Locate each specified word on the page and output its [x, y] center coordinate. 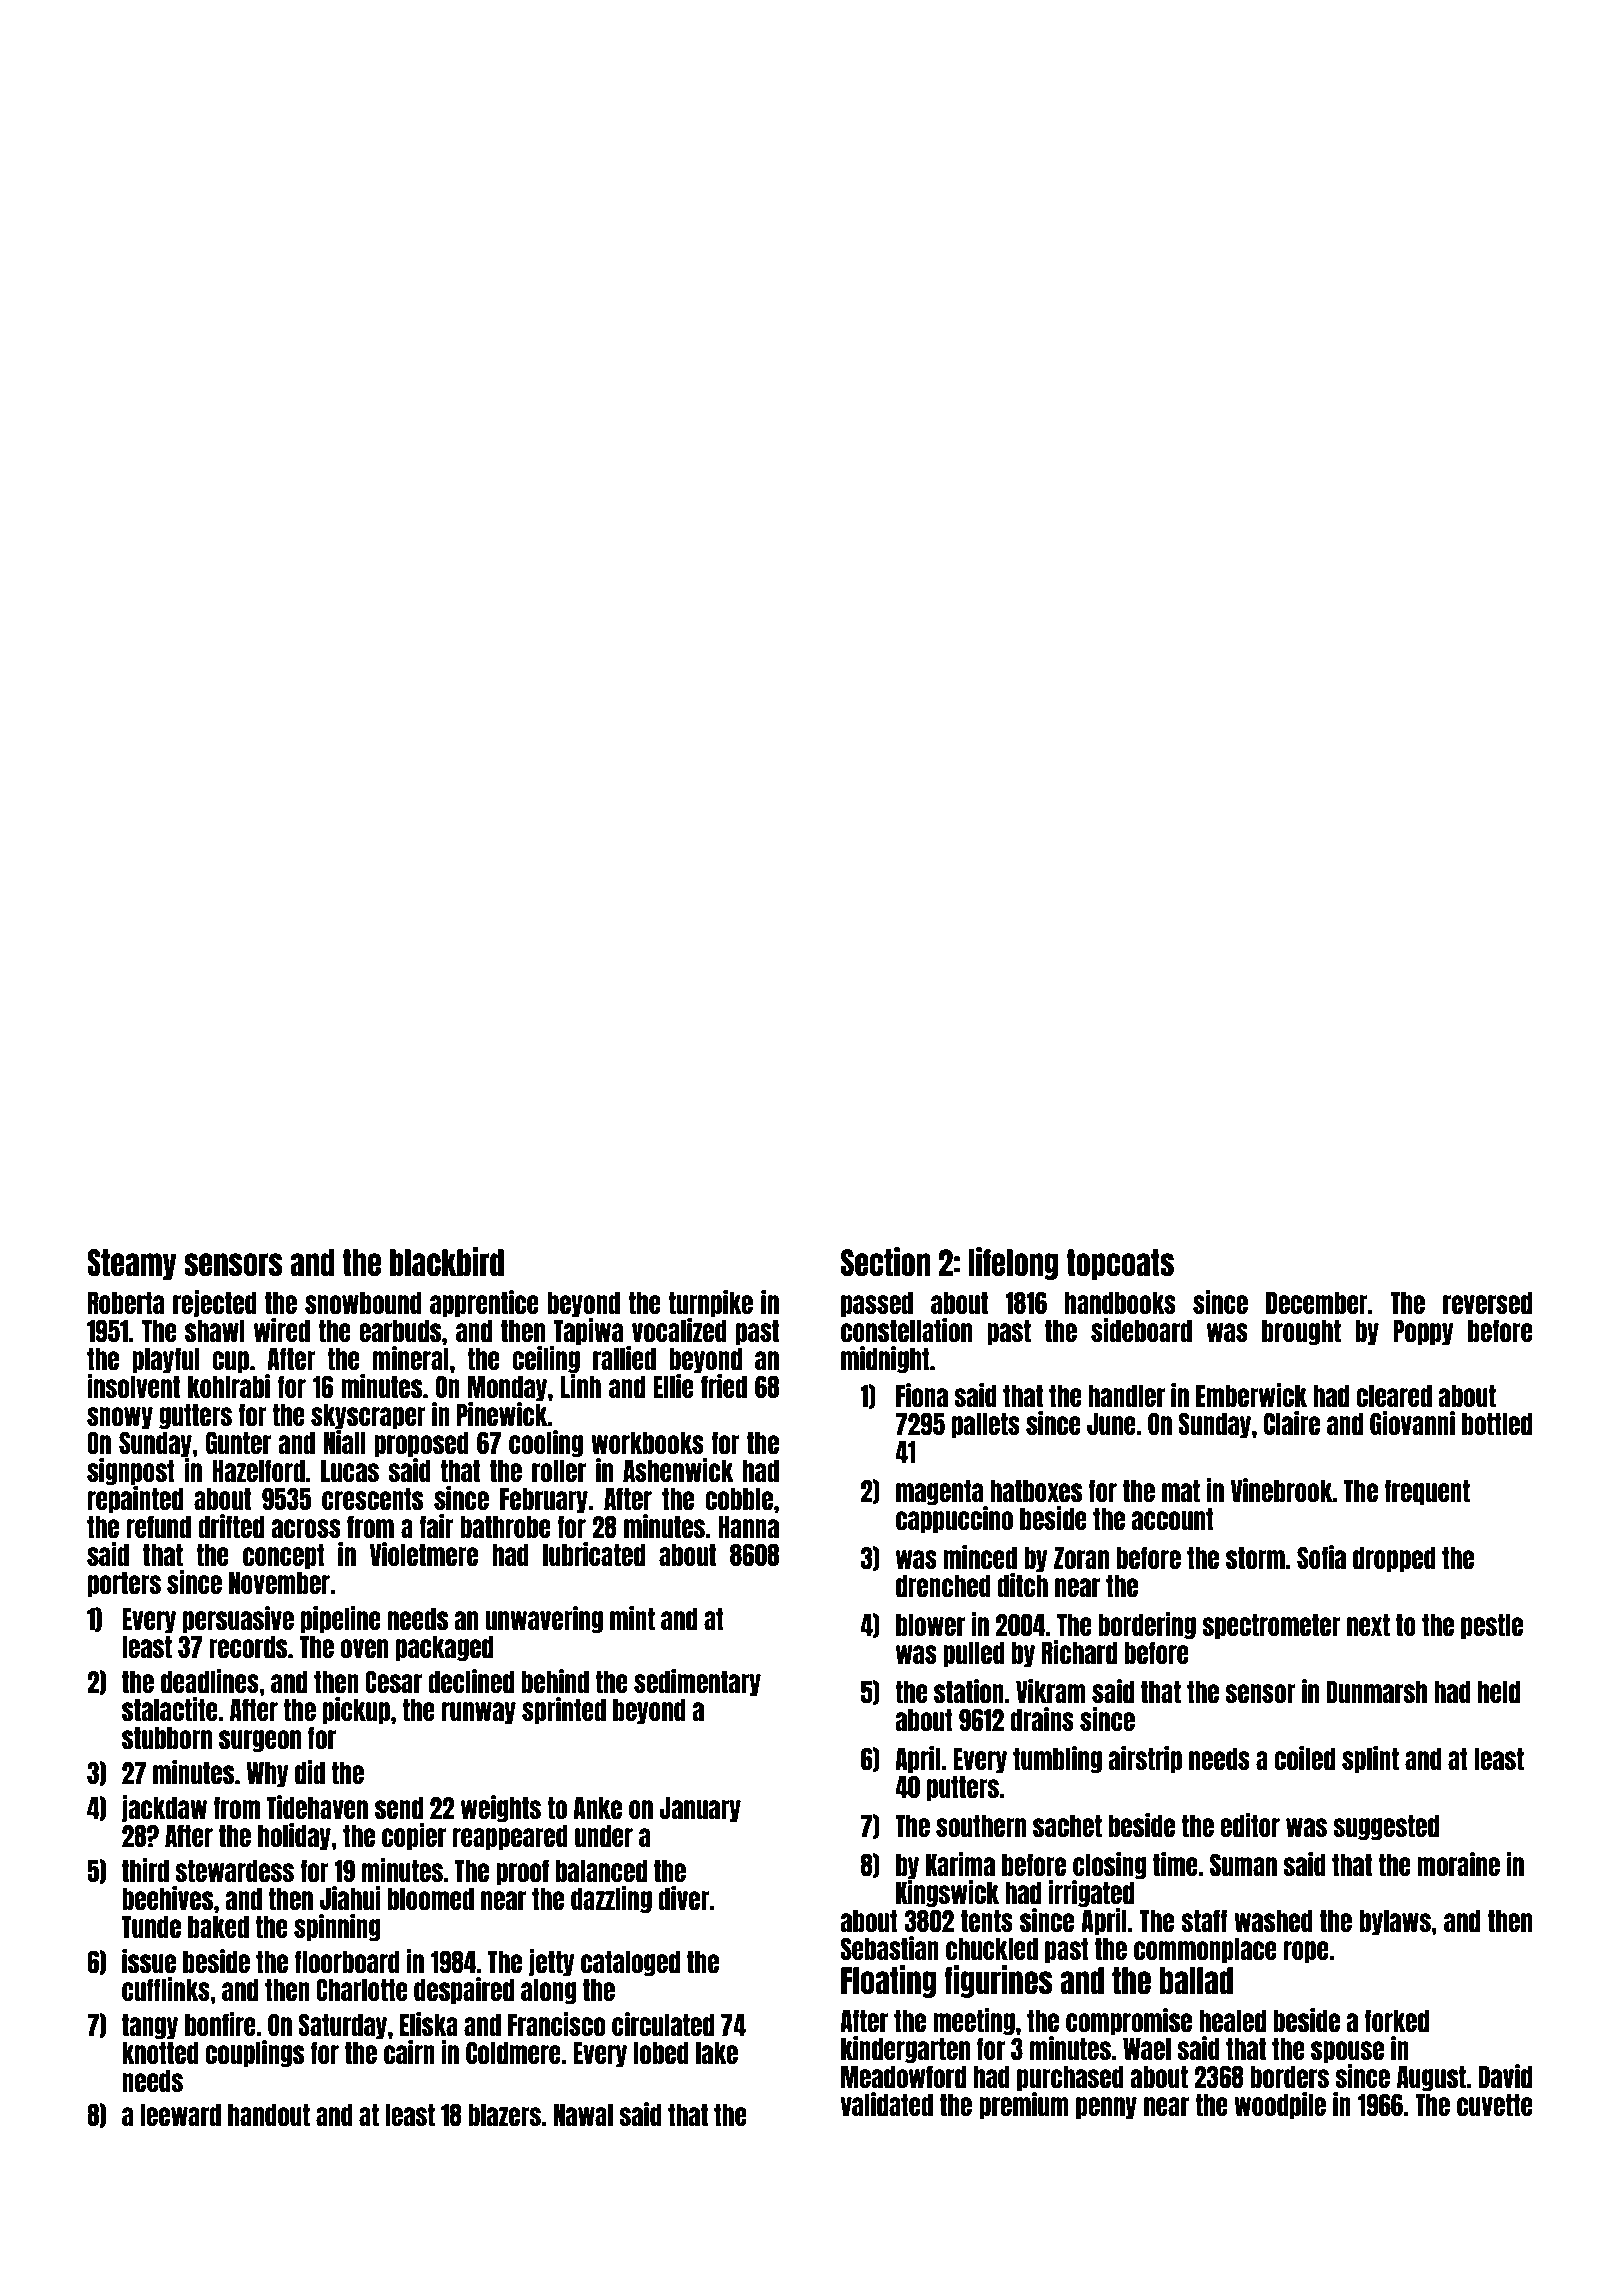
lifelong [1013, 1263]
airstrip [1145, 1759]
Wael [1147, 2049]
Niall [345, 1442]
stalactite [170, 1709]
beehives [167, 1898]
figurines [998, 1981]
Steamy [132, 1264]
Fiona [922, 1395]
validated [886, 2104]
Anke [597, 1808]
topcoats [1120, 1264]
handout [269, 2115]
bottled [1497, 1424]
